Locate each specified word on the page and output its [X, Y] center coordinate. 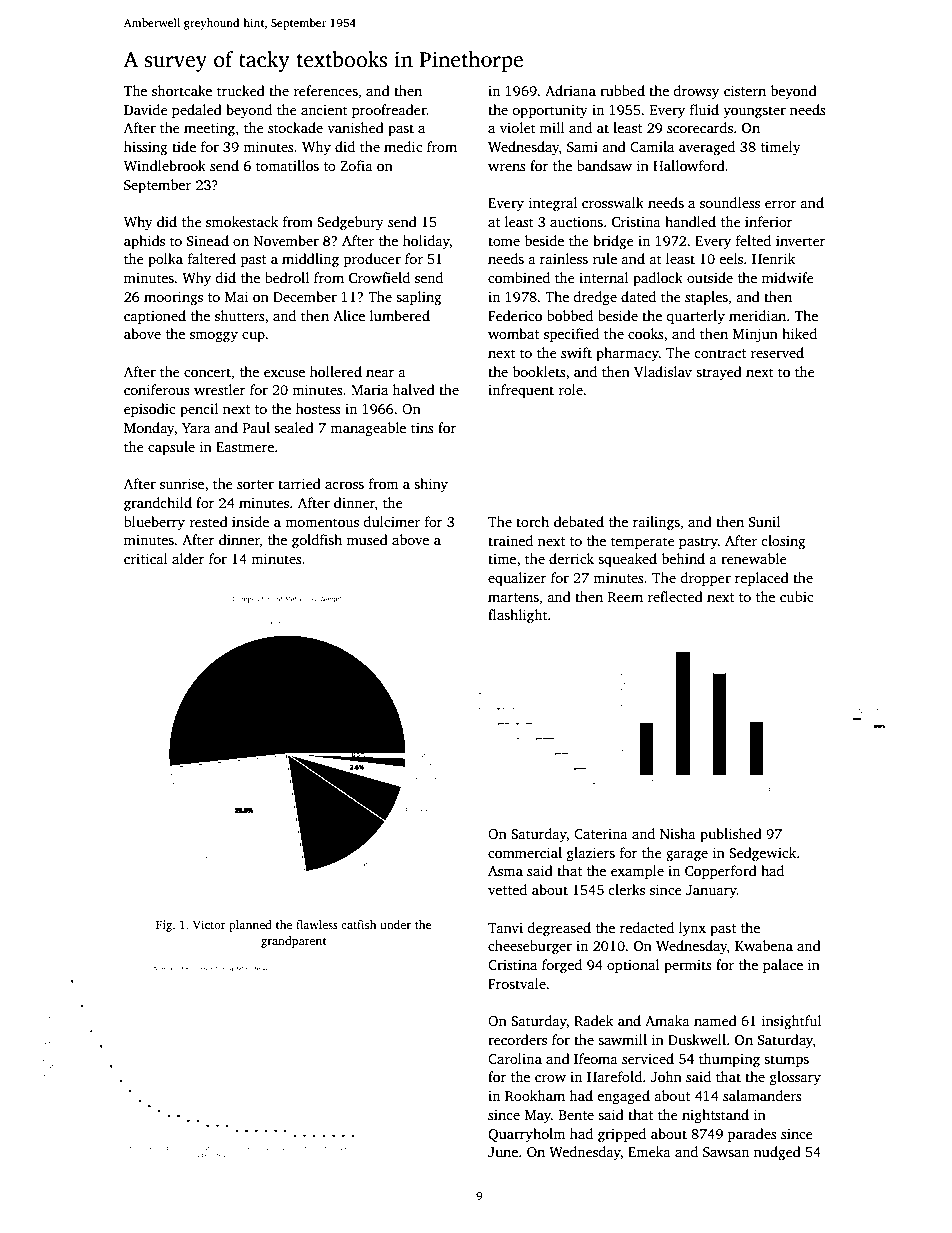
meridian [757, 315]
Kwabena [764, 945]
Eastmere [245, 447]
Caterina [601, 834]
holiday [426, 242]
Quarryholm [526, 1135]
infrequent [521, 391]
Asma [505, 871]
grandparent [293, 942]
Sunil [764, 521]
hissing [145, 148]
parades [752, 1135]
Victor [209, 924]
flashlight [518, 616]
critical [146, 558]
